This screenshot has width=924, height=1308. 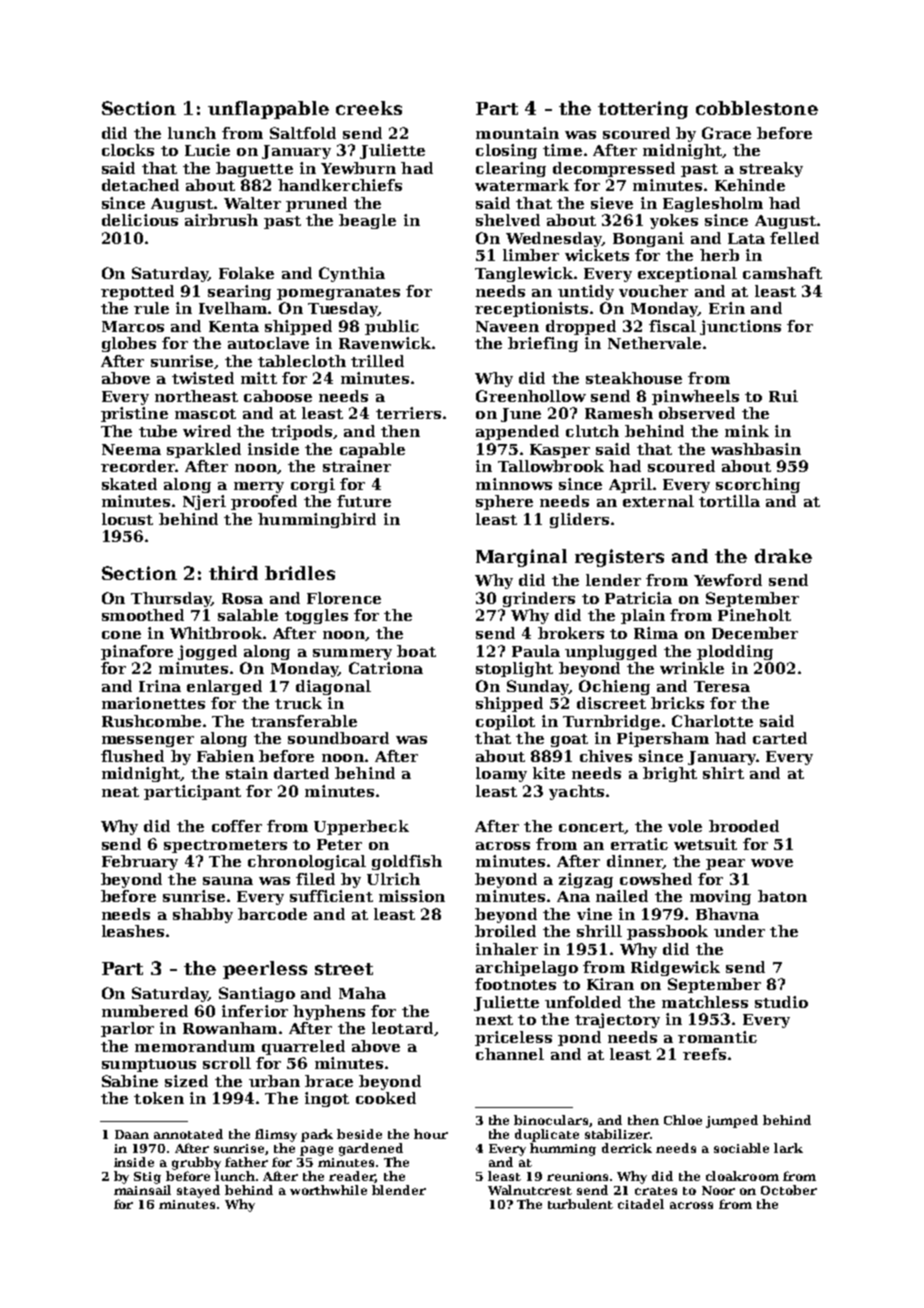 What do you see at coordinates (328, 1190) in the screenshot?
I see `worthwhile` at bounding box center [328, 1190].
